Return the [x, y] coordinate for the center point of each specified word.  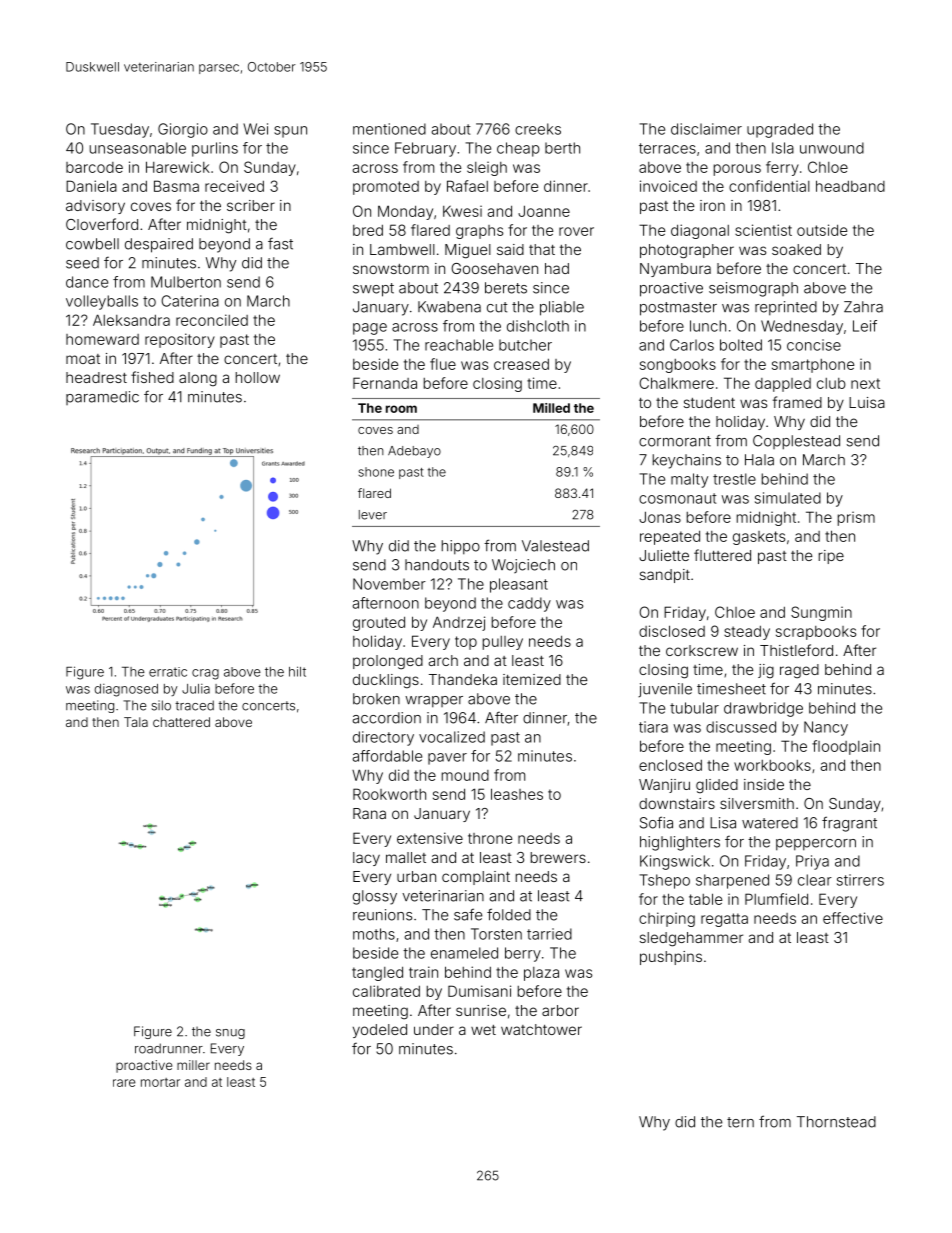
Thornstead [836, 1122]
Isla [783, 148]
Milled [551, 408]
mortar [160, 1082]
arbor [560, 1010]
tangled [377, 973]
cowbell [92, 244]
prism [856, 519]
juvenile [665, 690]
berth [562, 148]
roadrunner [169, 1048]
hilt [297, 671]
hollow [258, 377]
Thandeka [463, 679]
